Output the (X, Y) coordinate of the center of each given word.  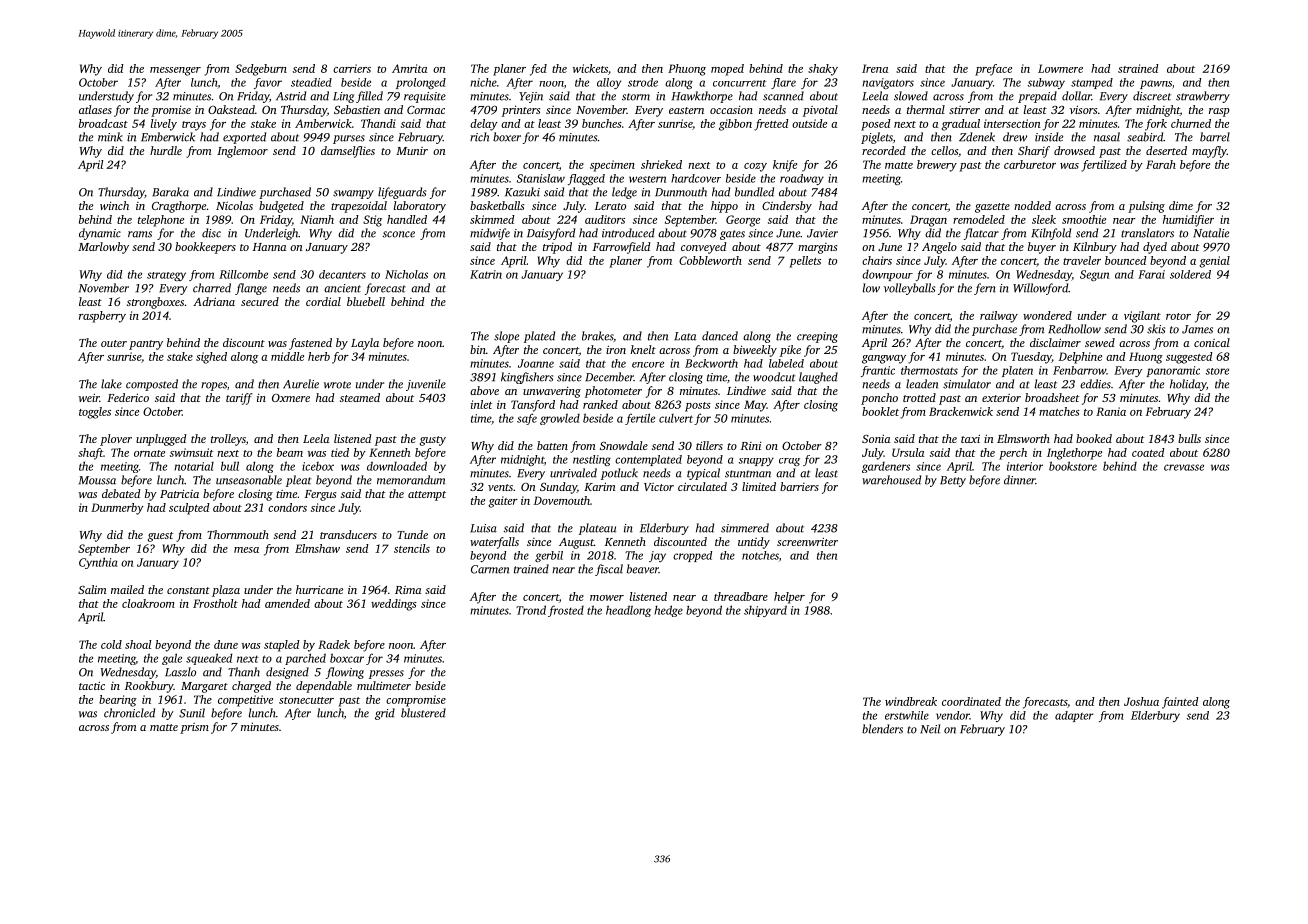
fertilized (1104, 166)
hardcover (696, 178)
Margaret (204, 687)
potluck (619, 474)
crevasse (1184, 467)
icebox (318, 466)
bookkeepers (205, 248)
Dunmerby (117, 509)
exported (244, 138)
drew (1015, 137)
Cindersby (787, 207)
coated (1148, 452)
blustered (423, 713)
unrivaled (573, 473)
